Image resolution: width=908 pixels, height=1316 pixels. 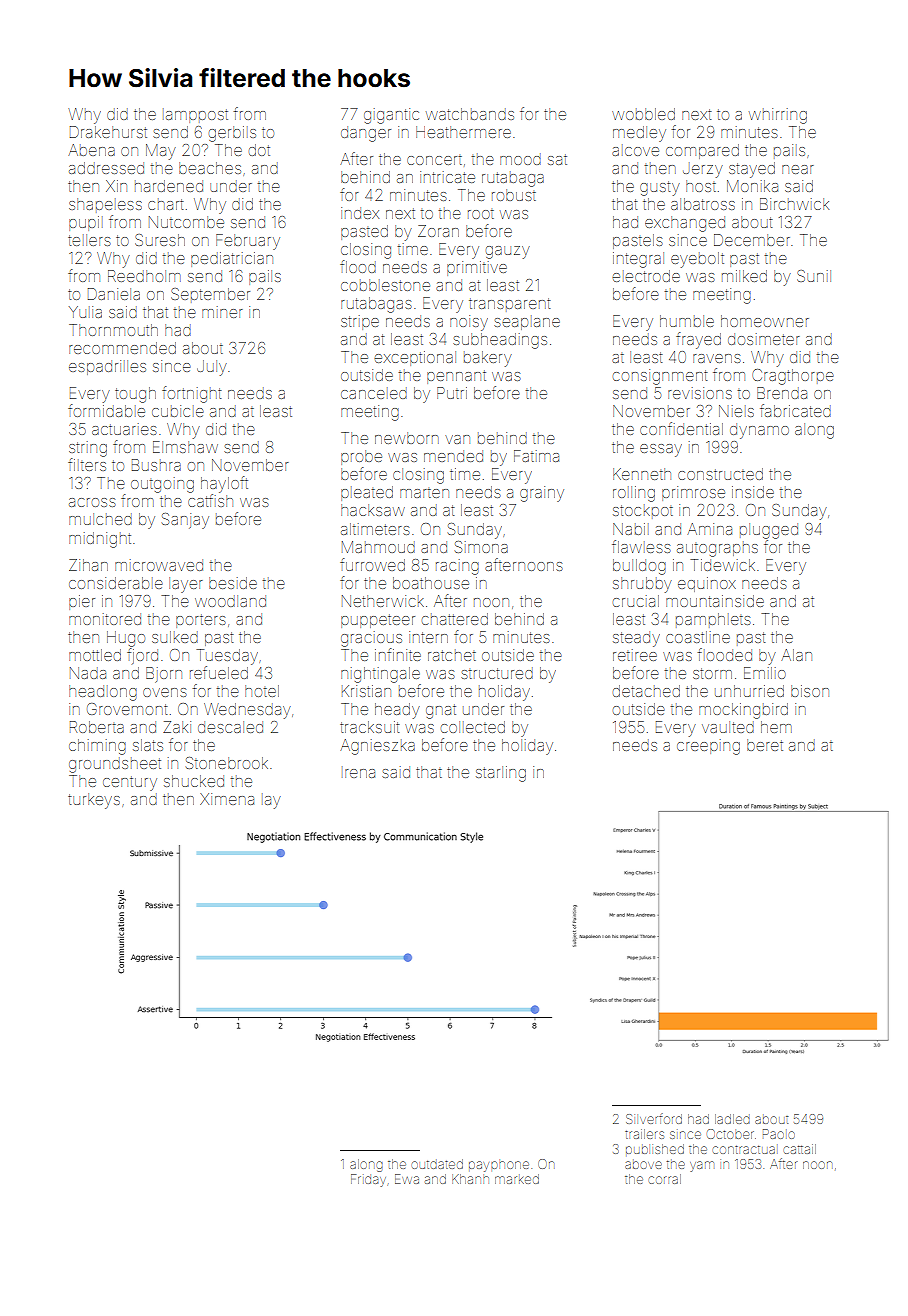 I want to click on gracious, so click(x=371, y=639).
